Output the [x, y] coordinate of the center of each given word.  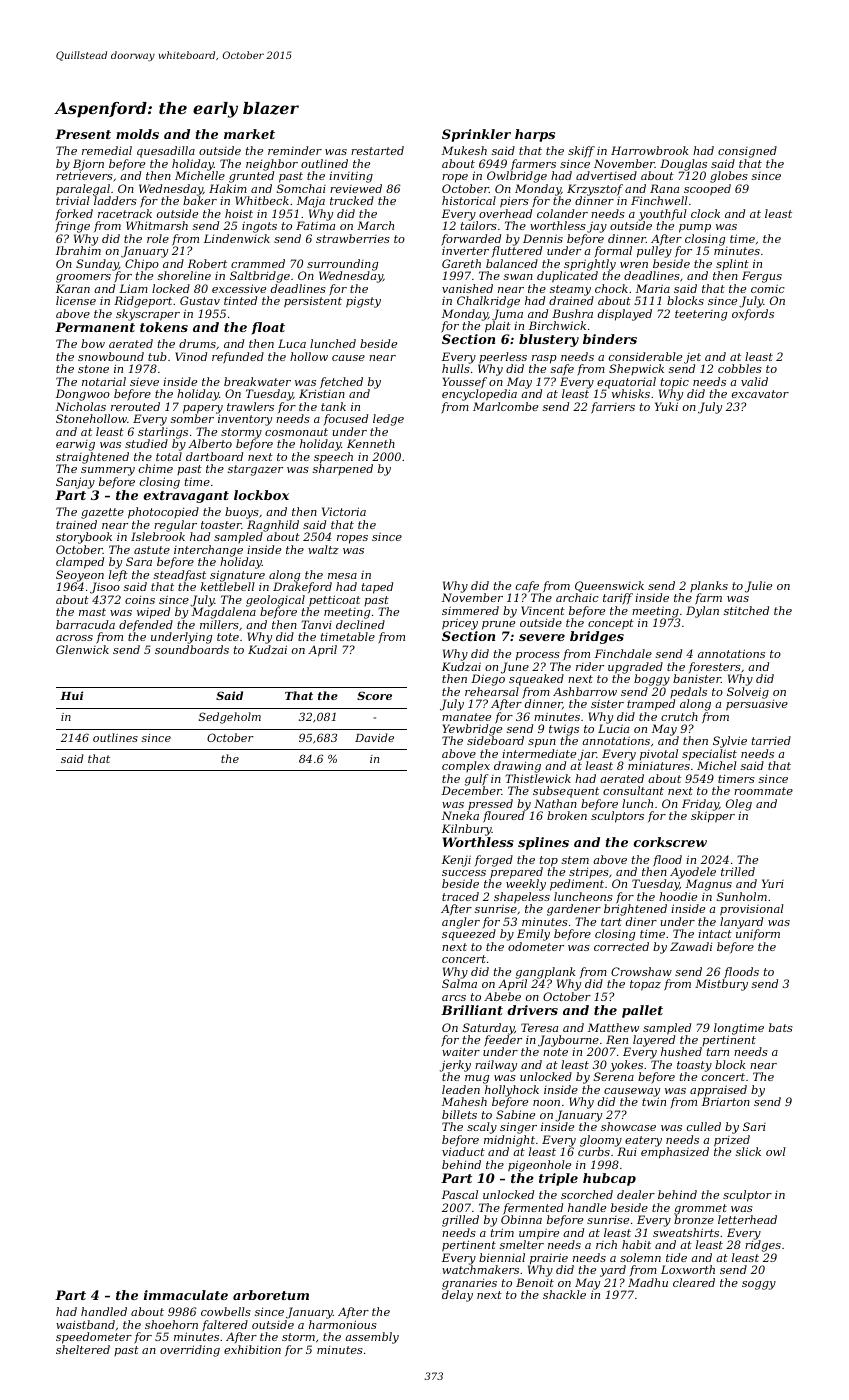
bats [781, 1027]
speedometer [94, 1338]
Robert [207, 263]
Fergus [762, 277]
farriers [613, 408]
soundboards [192, 649]
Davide [374, 737]
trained [76, 524]
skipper [713, 817]
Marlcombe [505, 406]
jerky [455, 1066]
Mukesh [464, 150]
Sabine [515, 1114]
